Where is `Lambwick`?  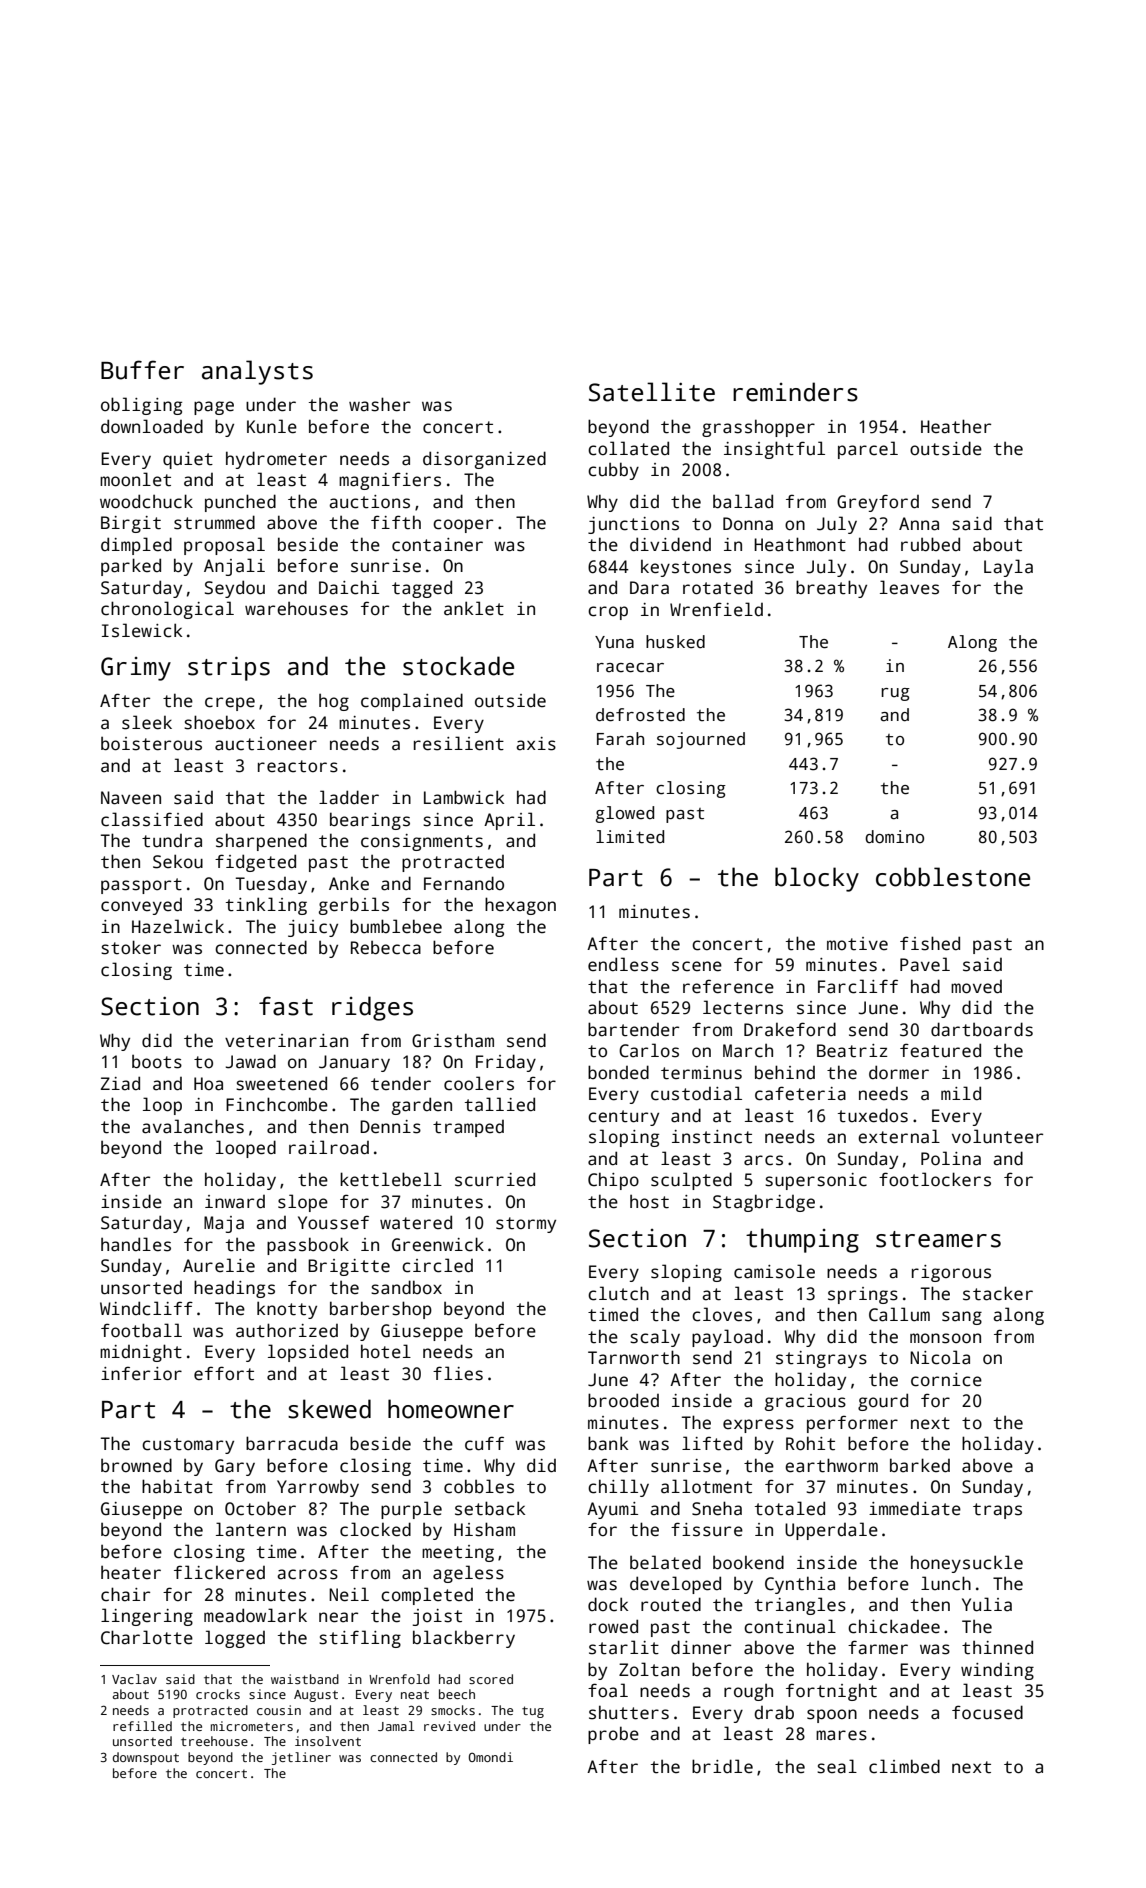
Lambwick is located at coordinates (464, 797).
